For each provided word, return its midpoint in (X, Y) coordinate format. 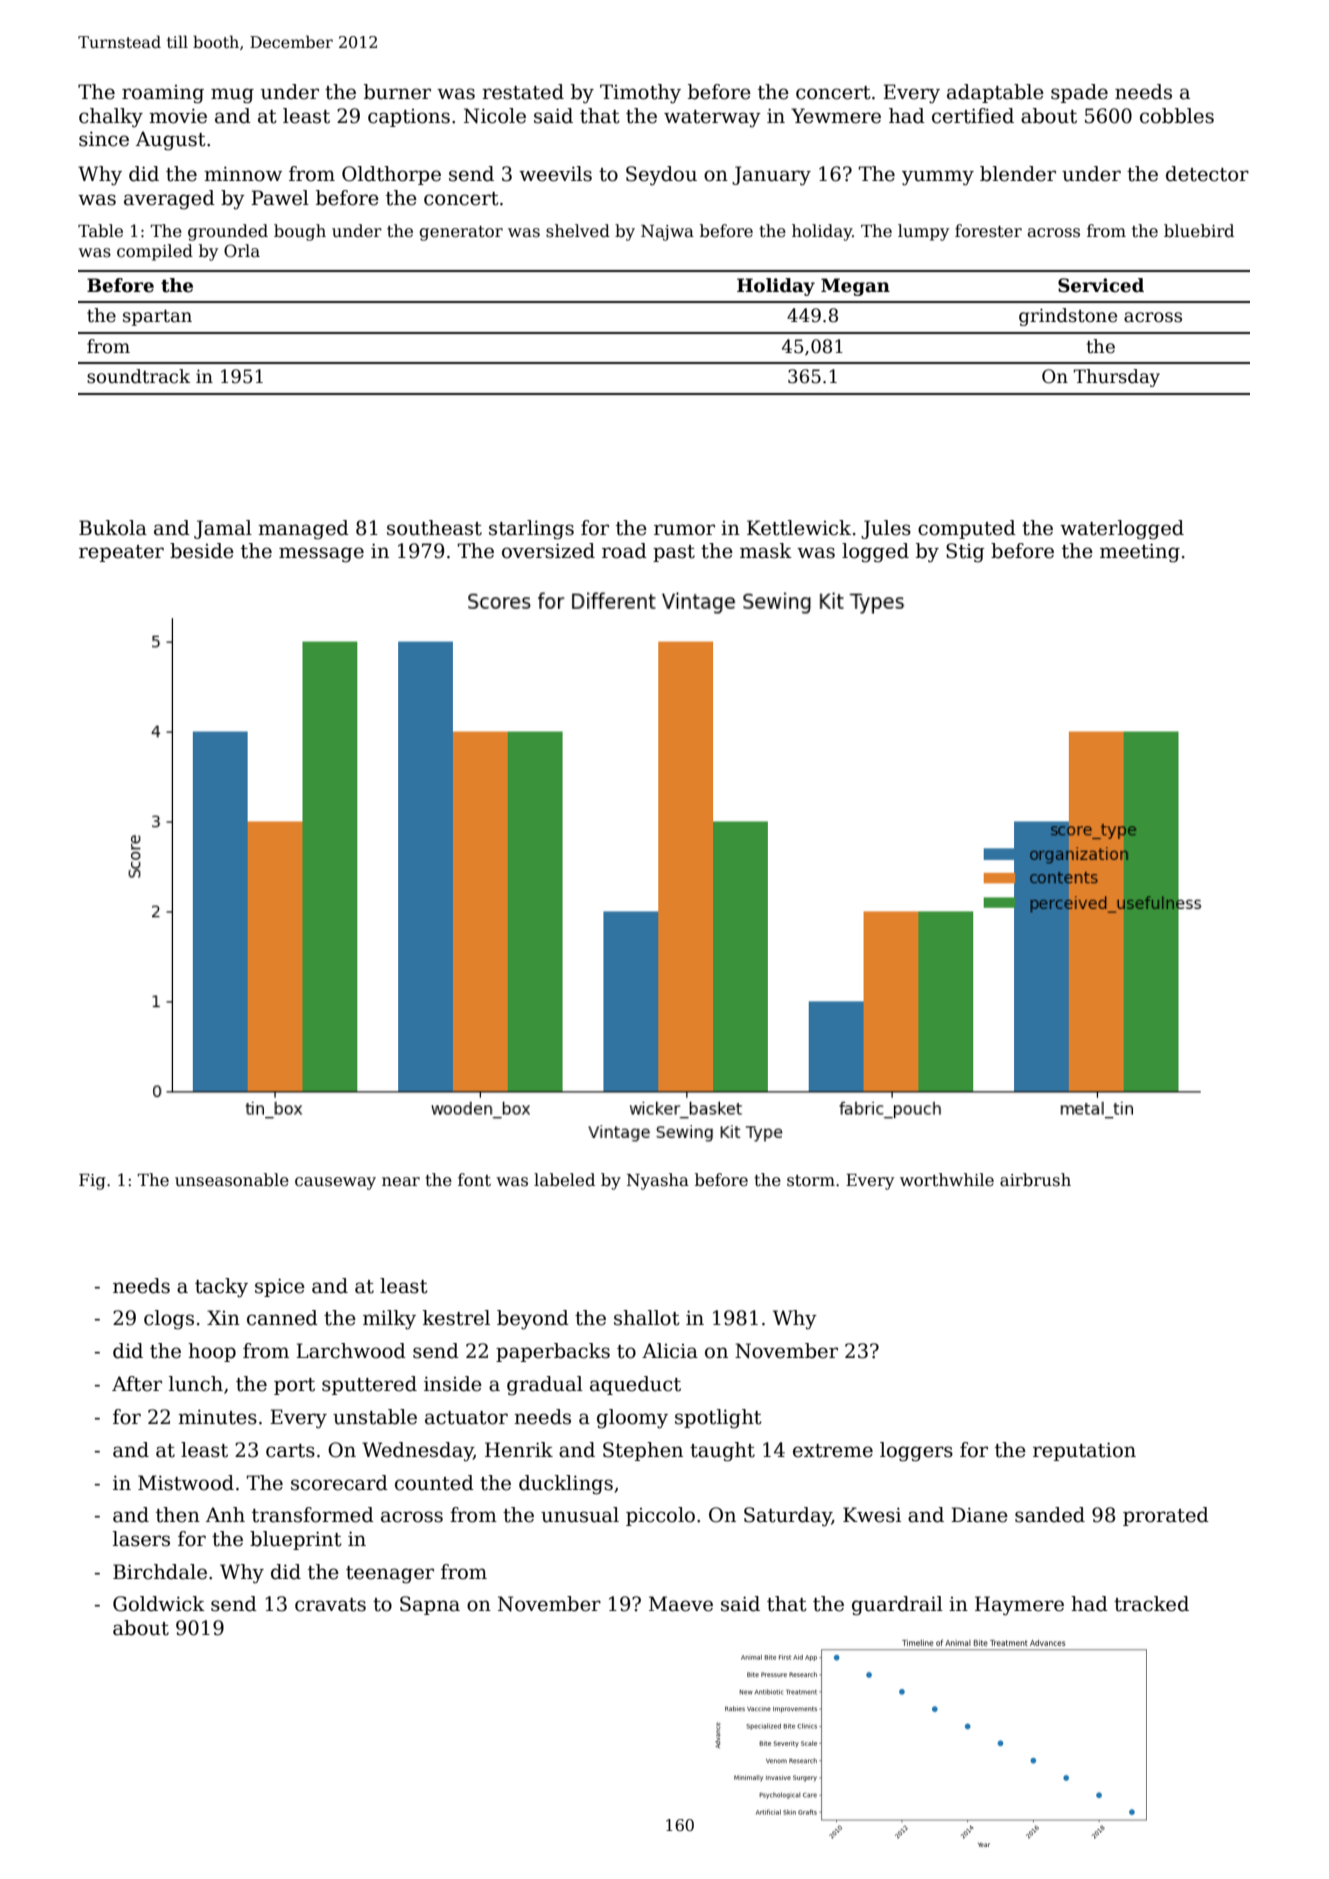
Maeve (681, 1604)
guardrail (897, 1606)
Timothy (640, 94)
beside (202, 551)
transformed (313, 1515)
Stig (965, 553)
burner (397, 92)
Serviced (1101, 285)
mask (766, 551)
